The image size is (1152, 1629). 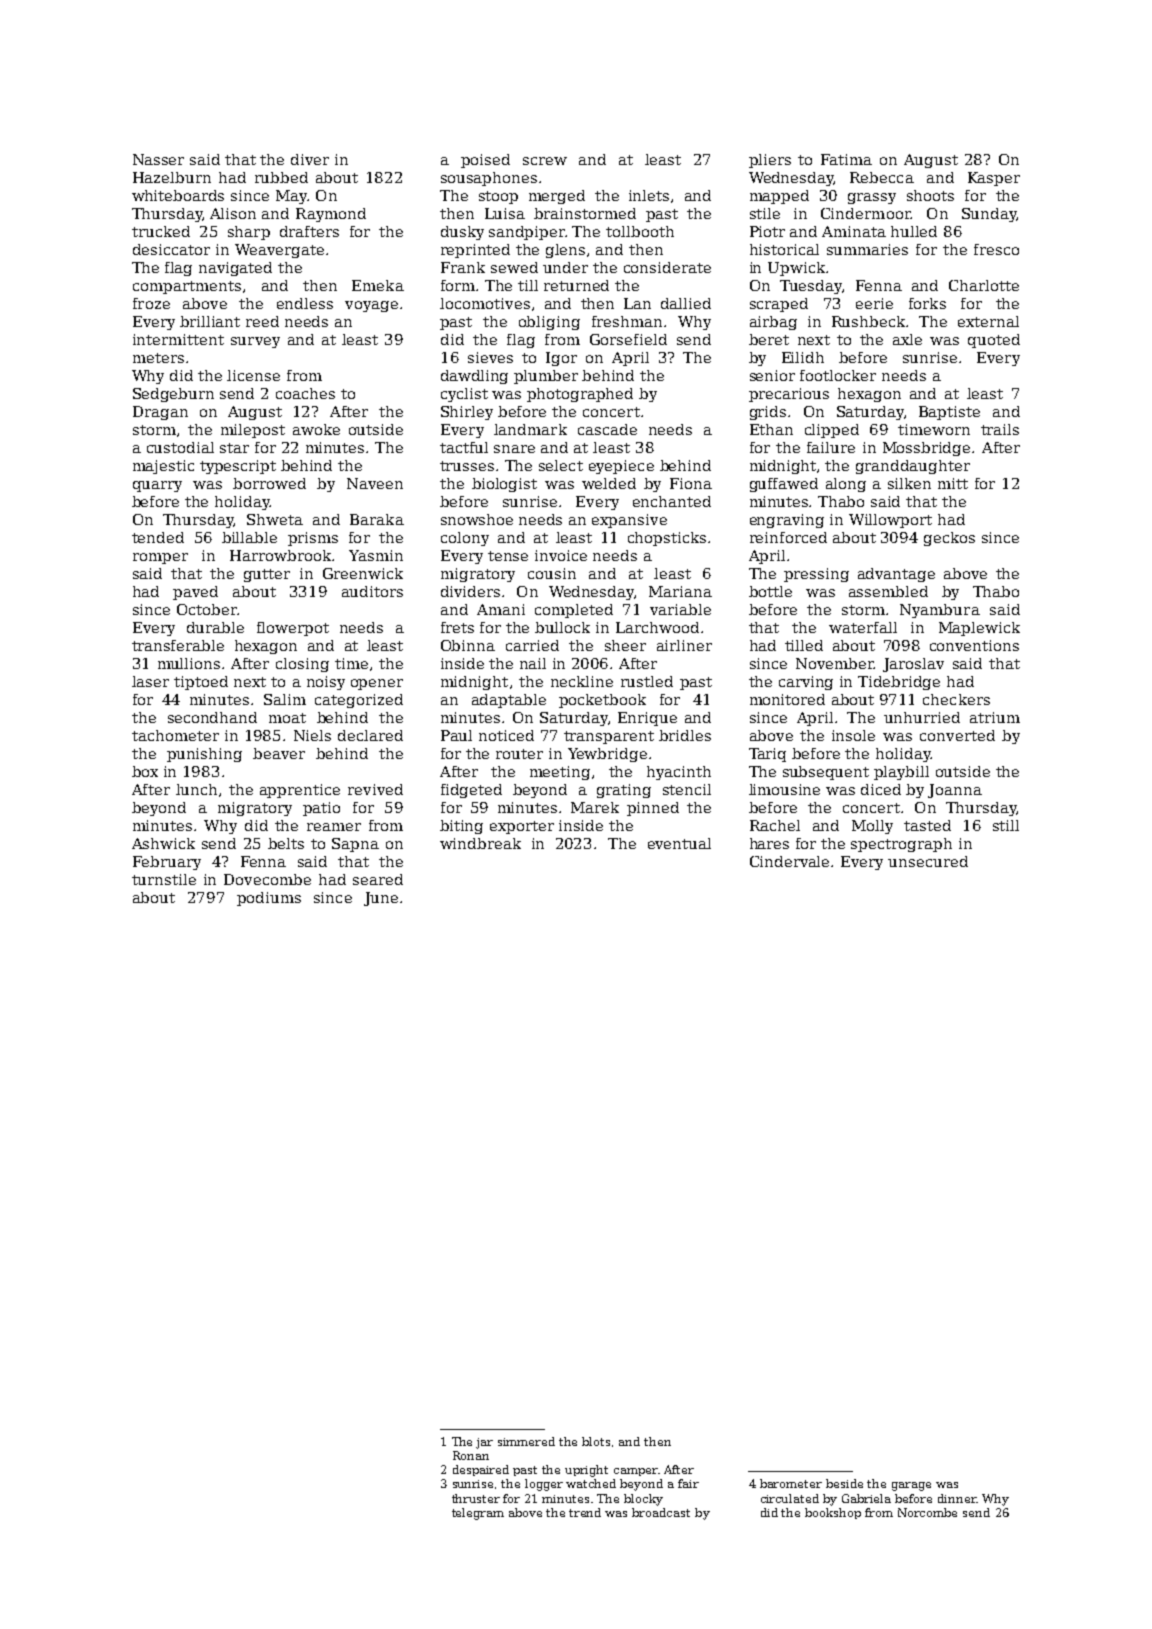 What do you see at coordinates (768, 413) in the image?
I see `grids` at bounding box center [768, 413].
